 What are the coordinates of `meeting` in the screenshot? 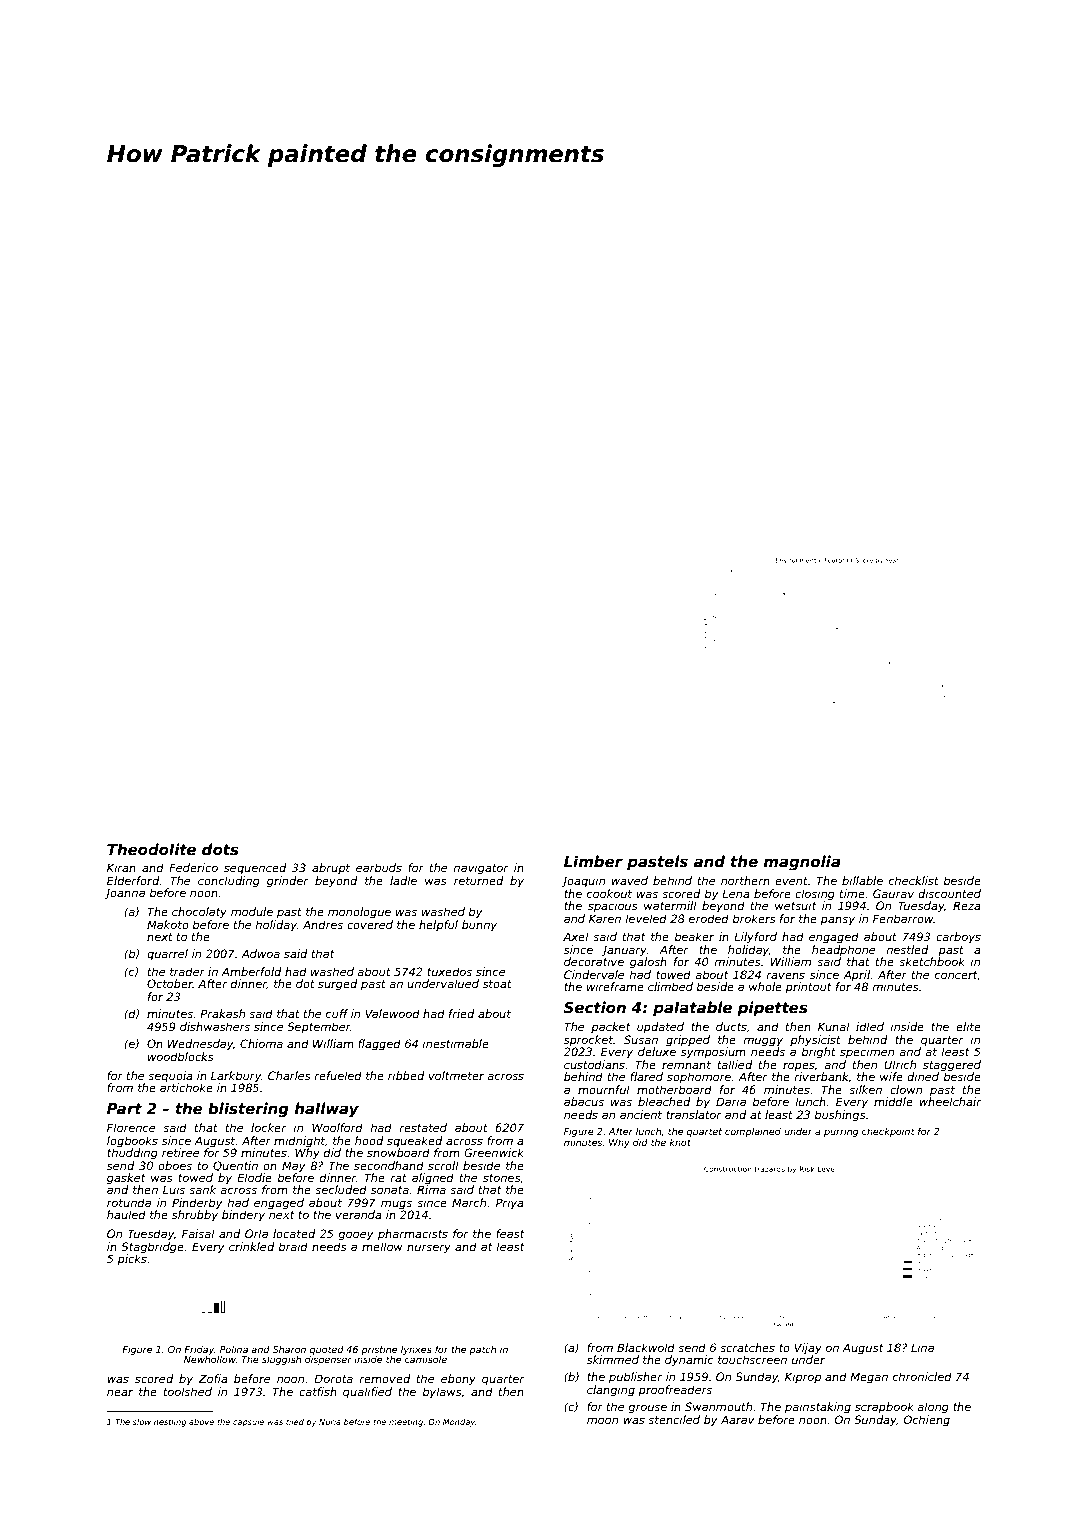 It's located at (406, 1423).
